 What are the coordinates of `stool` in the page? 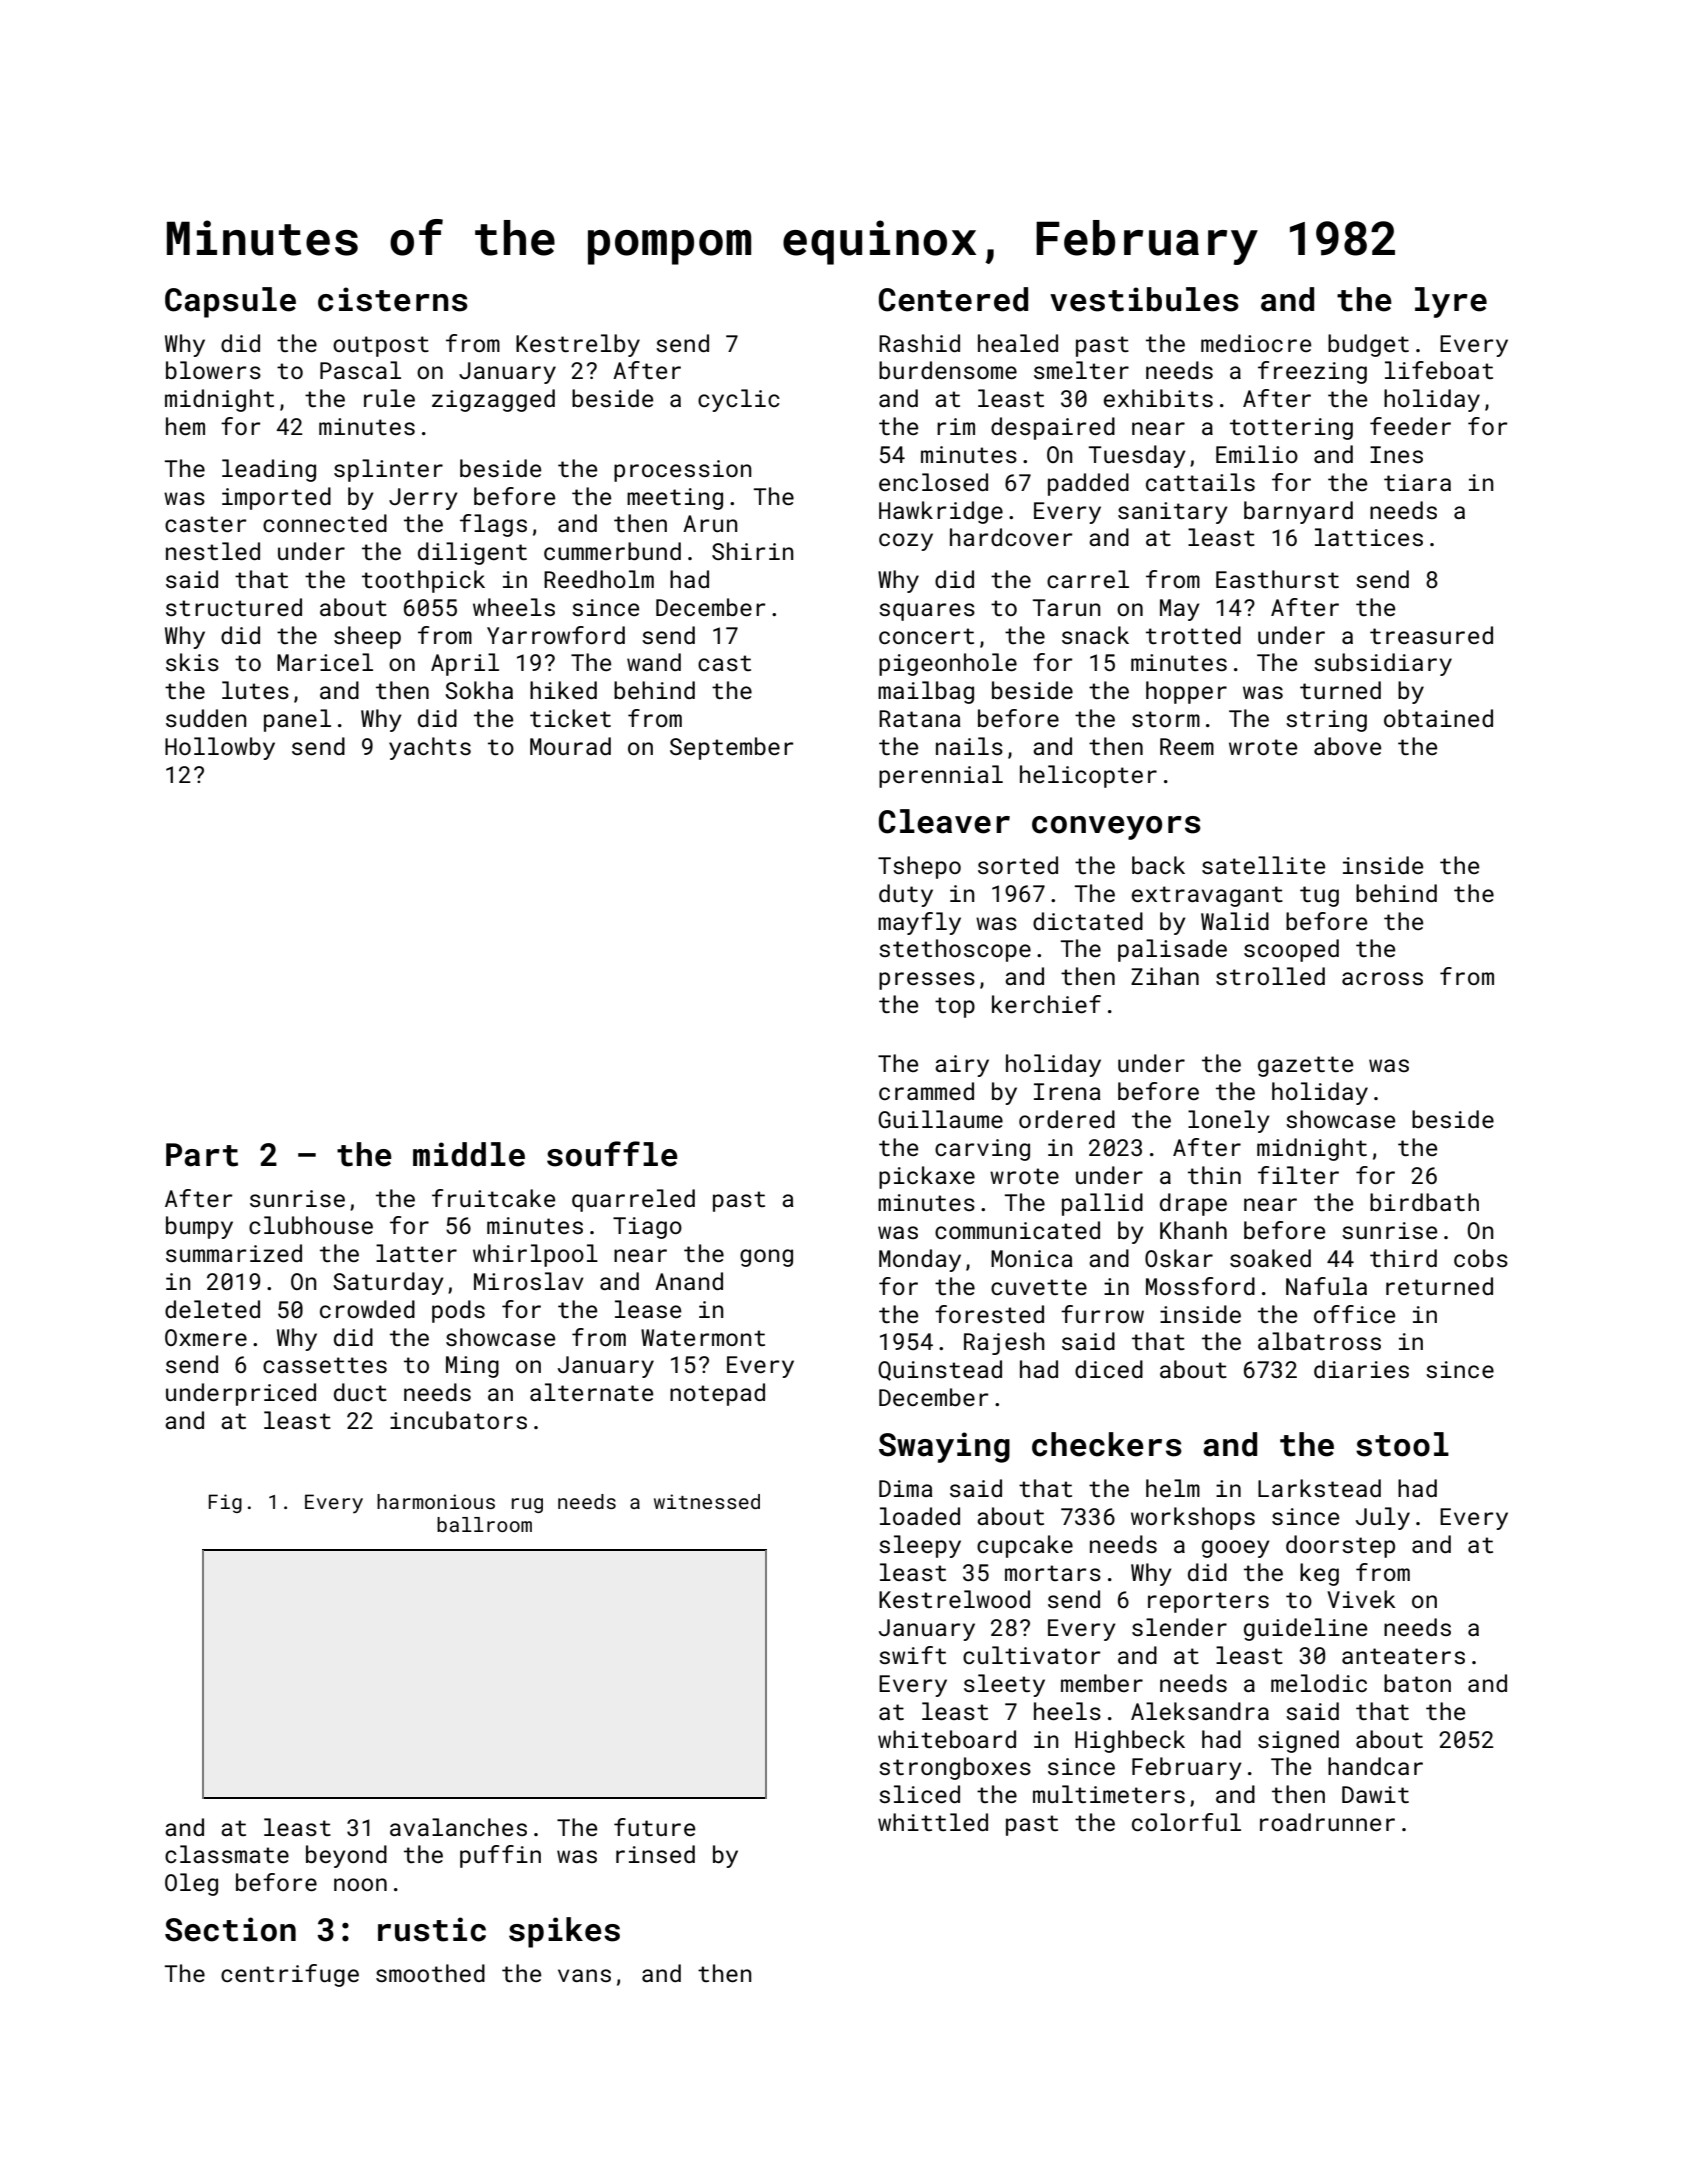 It's located at (1402, 1444).
